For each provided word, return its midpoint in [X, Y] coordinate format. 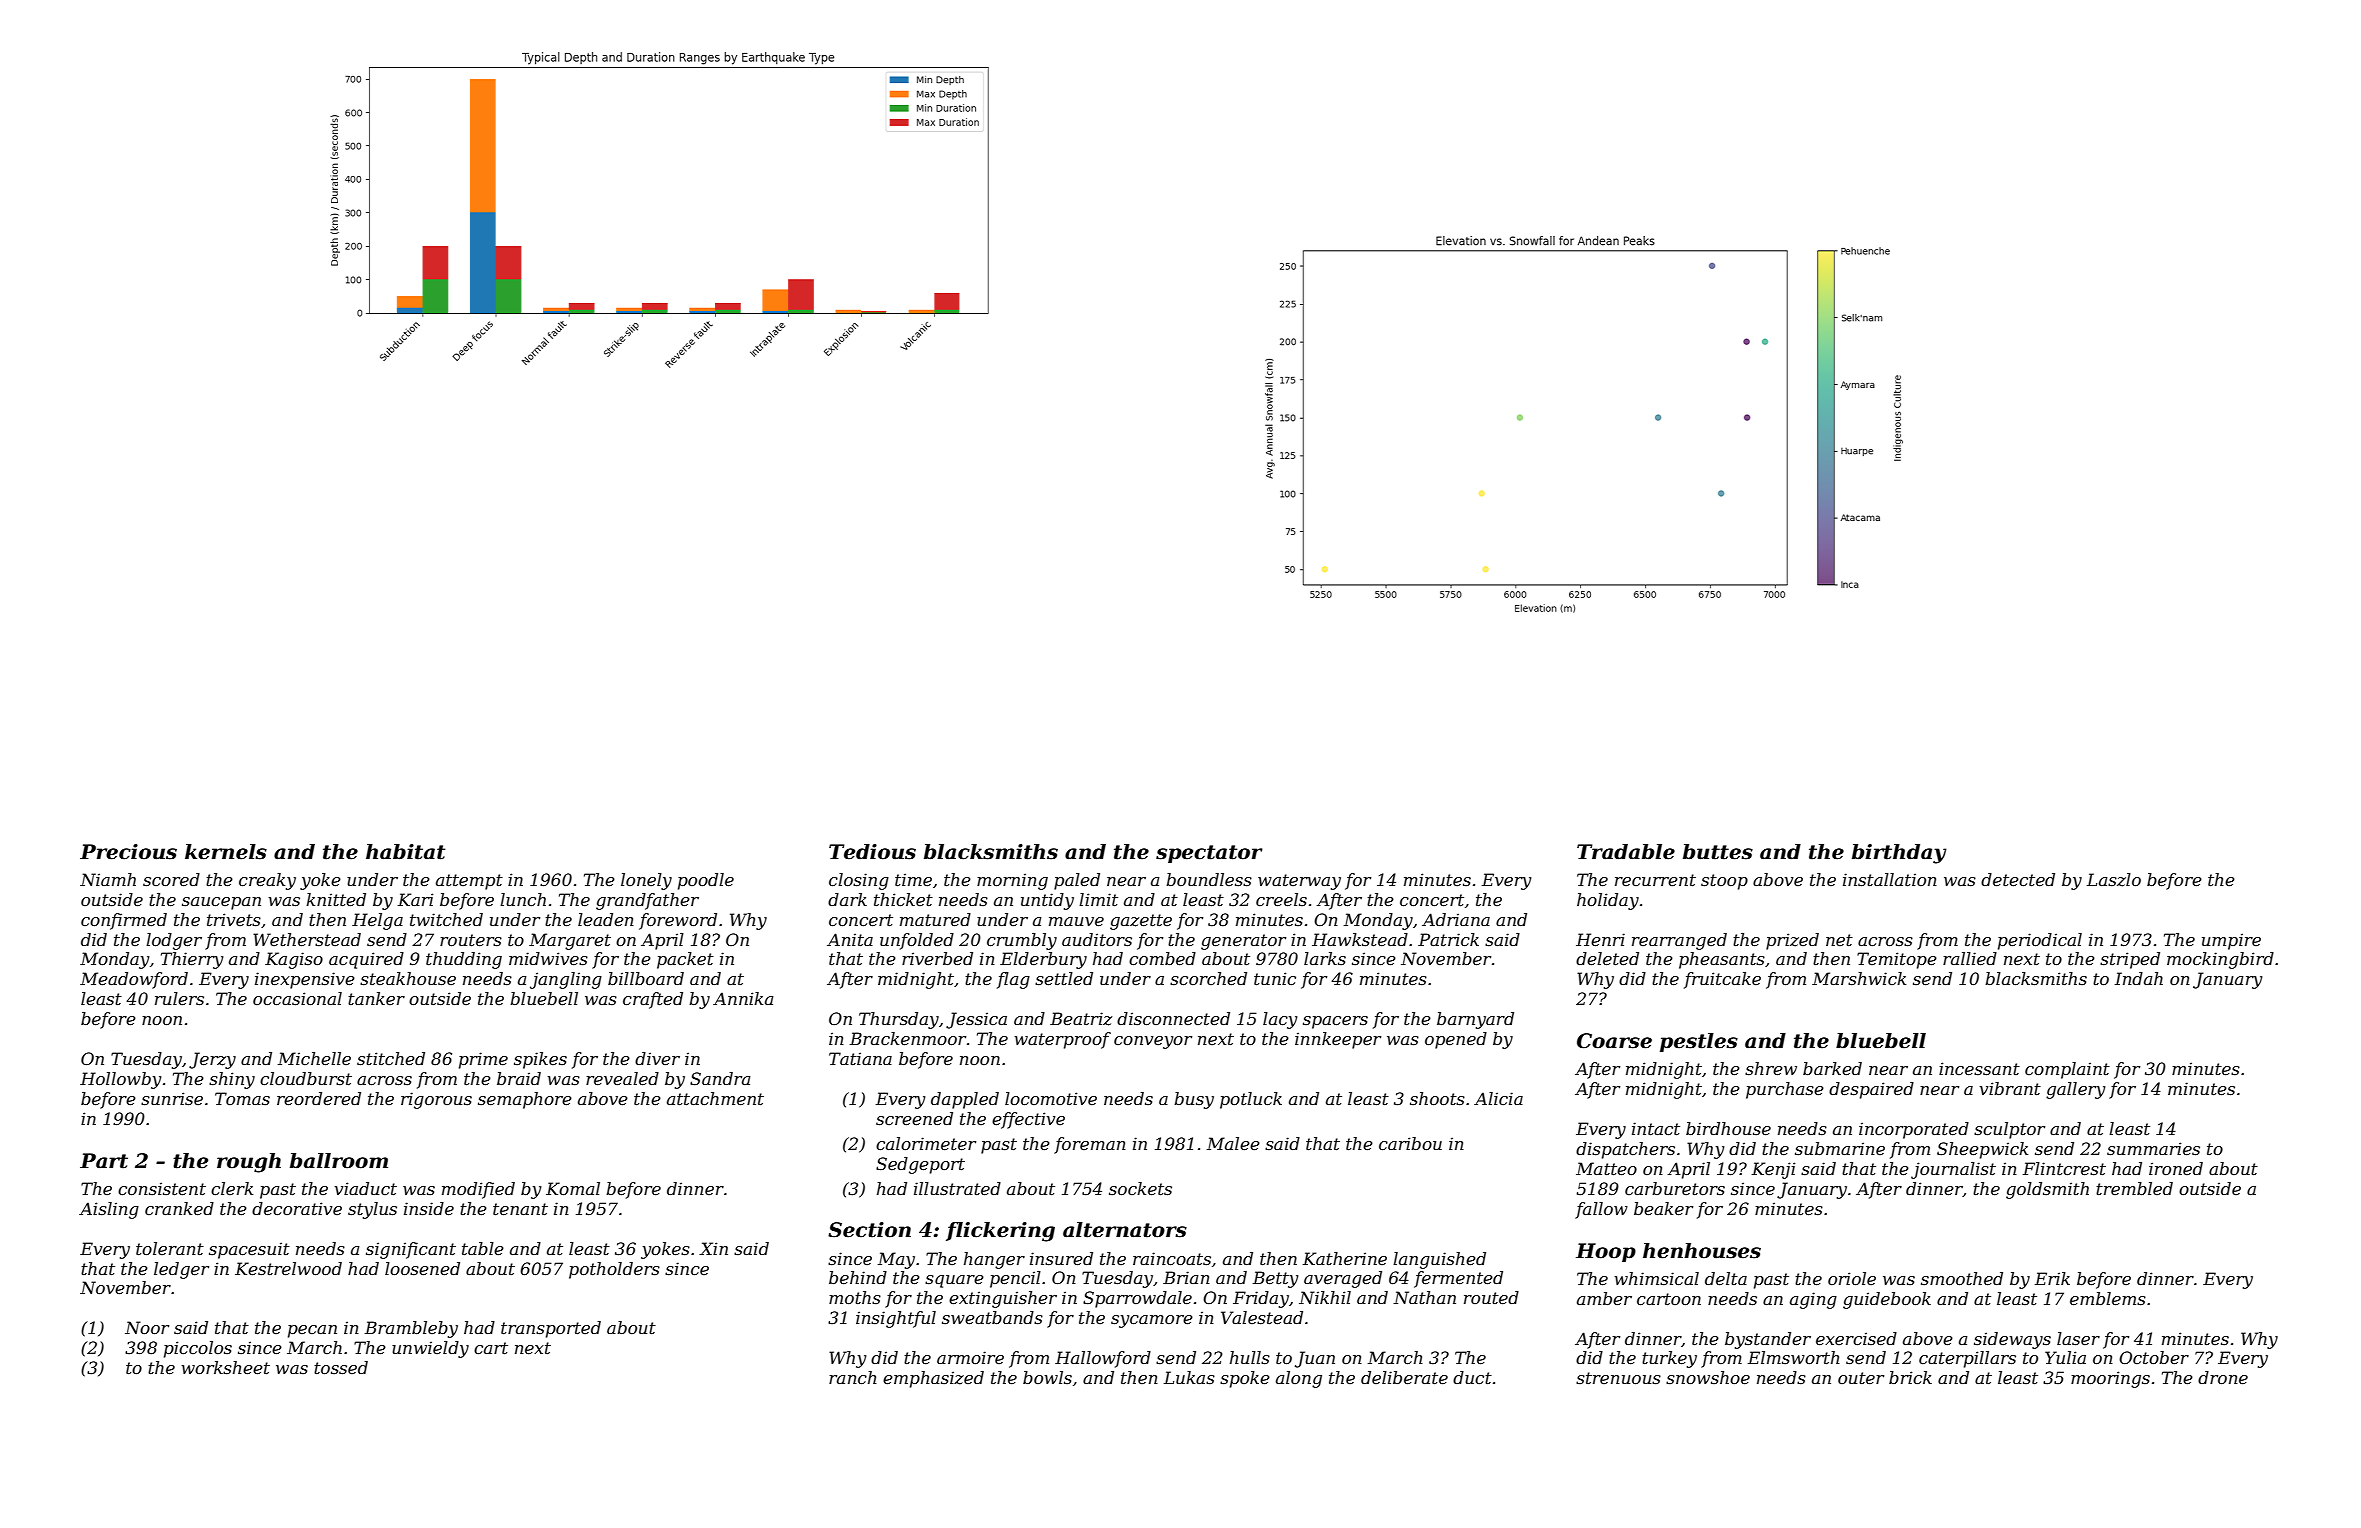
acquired [366, 960]
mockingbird [2220, 960]
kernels [226, 852]
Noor [147, 1327]
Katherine [1345, 1258]
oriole [1852, 1278]
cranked [179, 1208]
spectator [1209, 854]
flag [1013, 980]
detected [2018, 879]
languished [1439, 1260]
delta [1726, 1278]
